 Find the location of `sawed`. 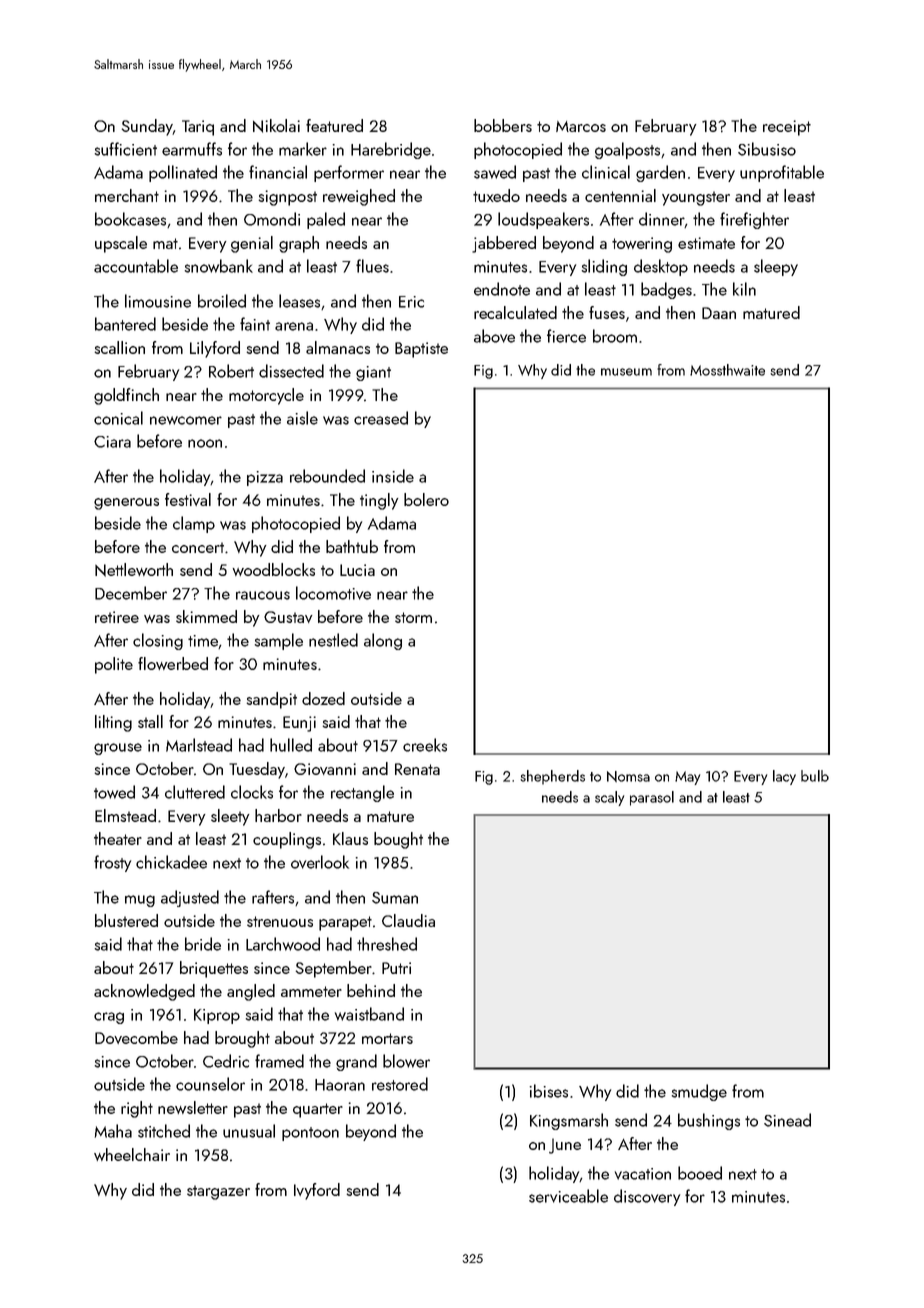

sawed is located at coordinates (495, 172).
